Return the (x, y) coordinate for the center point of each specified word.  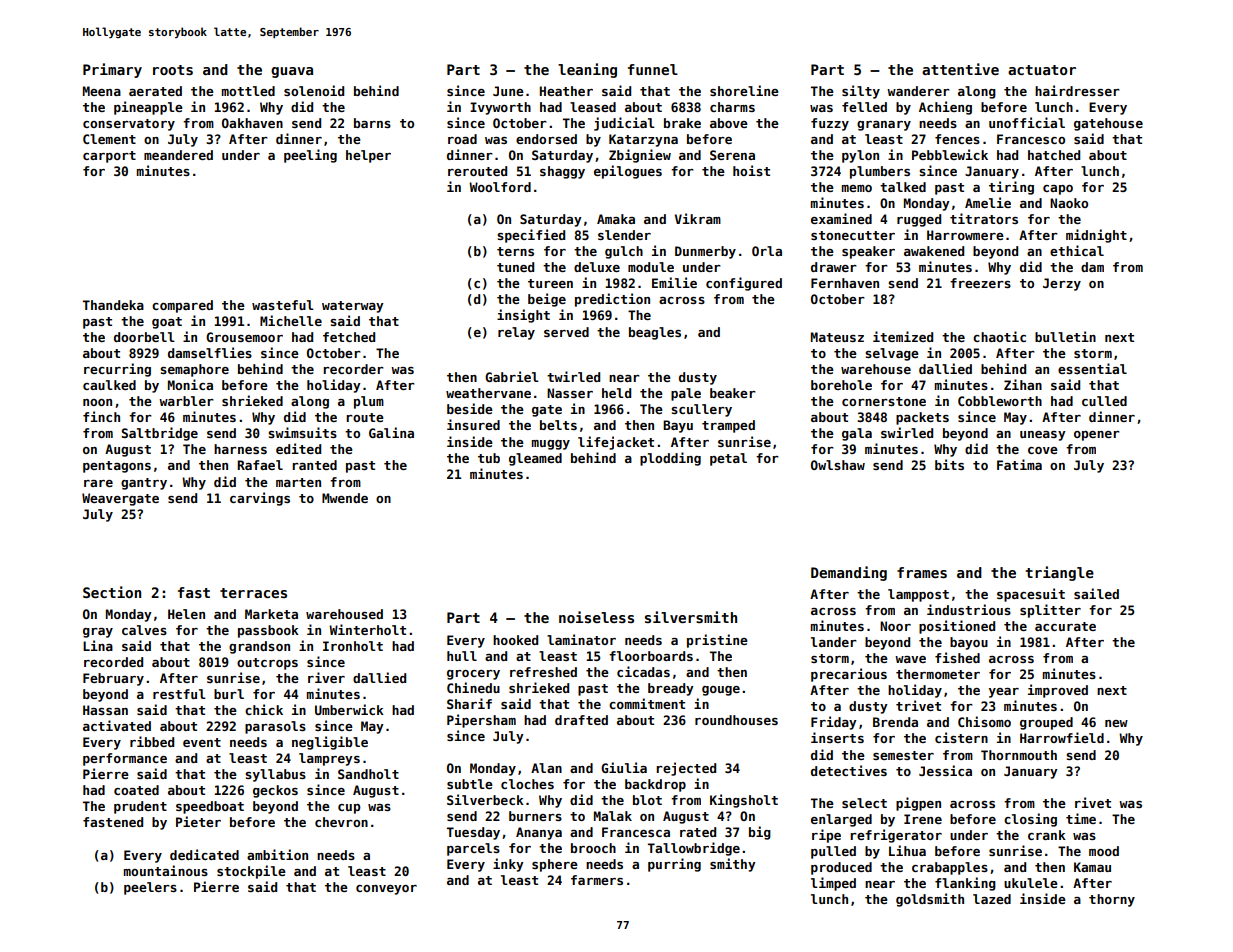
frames (922, 572)
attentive (960, 69)
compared (182, 306)
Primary (112, 70)
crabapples (950, 868)
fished (957, 657)
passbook (268, 631)
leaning (587, 70)
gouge (721, 691)
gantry (144, 484)
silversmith (691, 617)
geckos (275, 791)
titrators (984, 218)
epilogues (628, 172)
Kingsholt (744, 801)
